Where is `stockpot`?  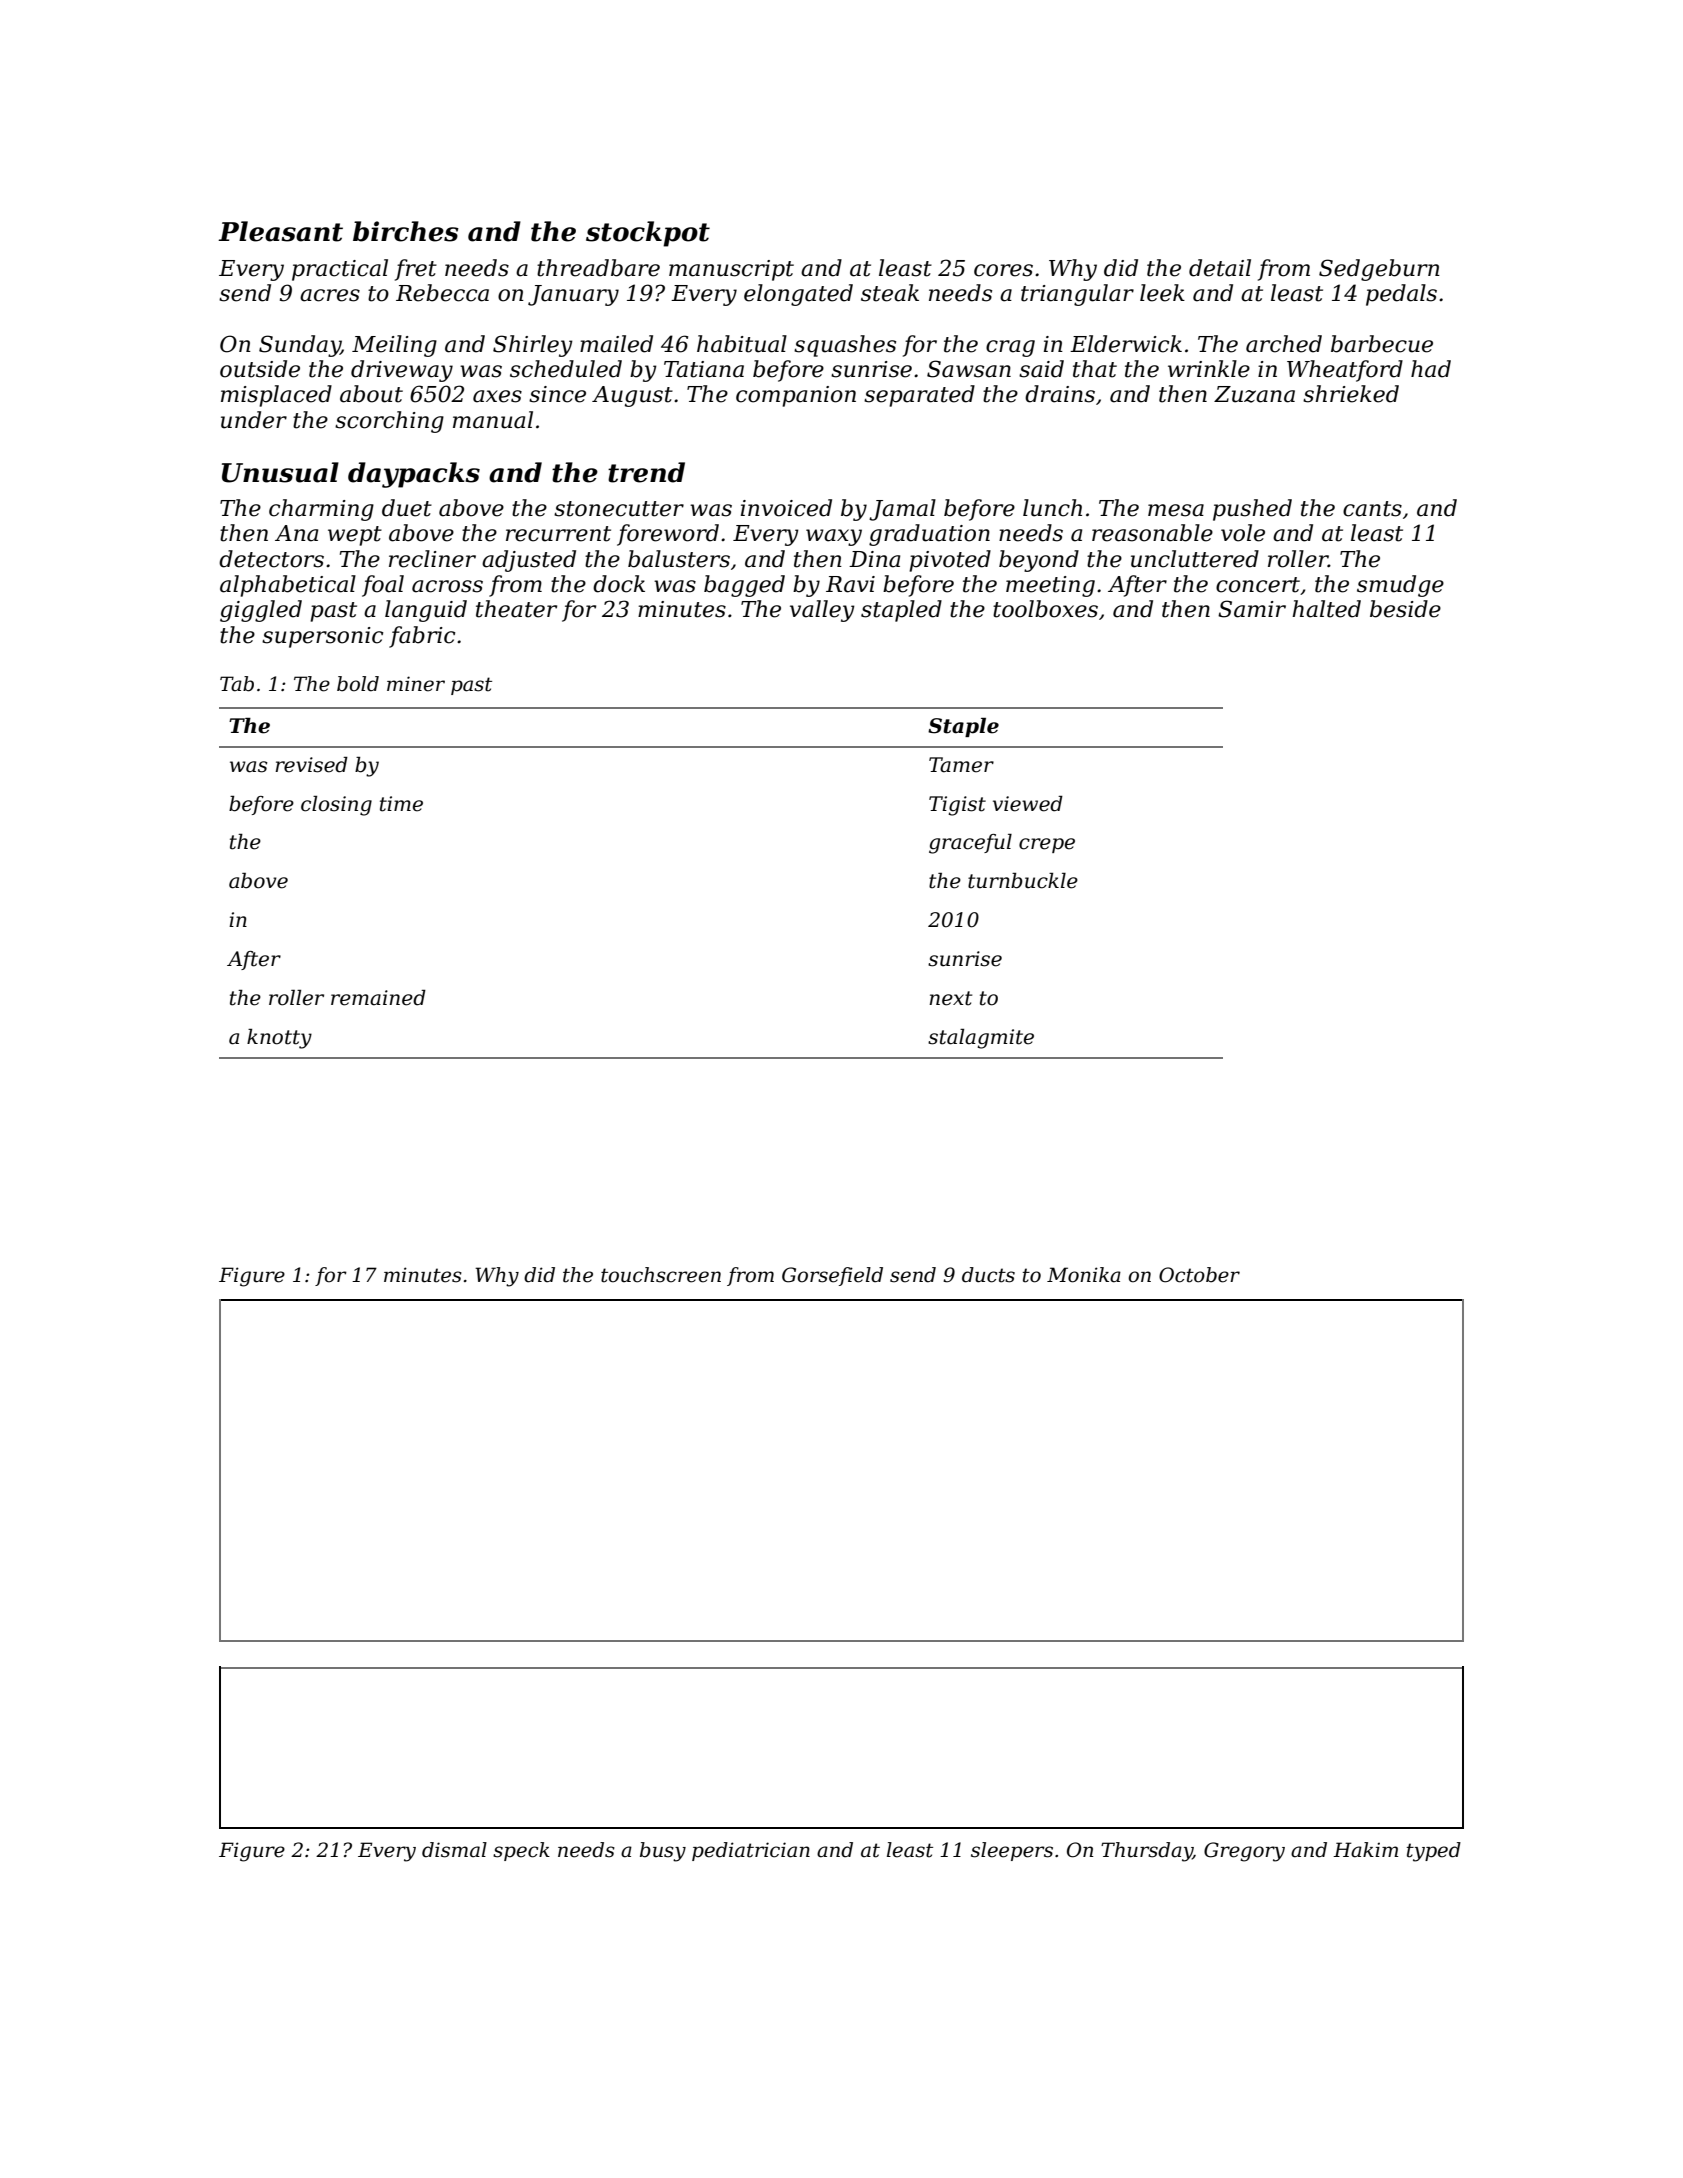
stockpot is located at coordinates (648, 234).
